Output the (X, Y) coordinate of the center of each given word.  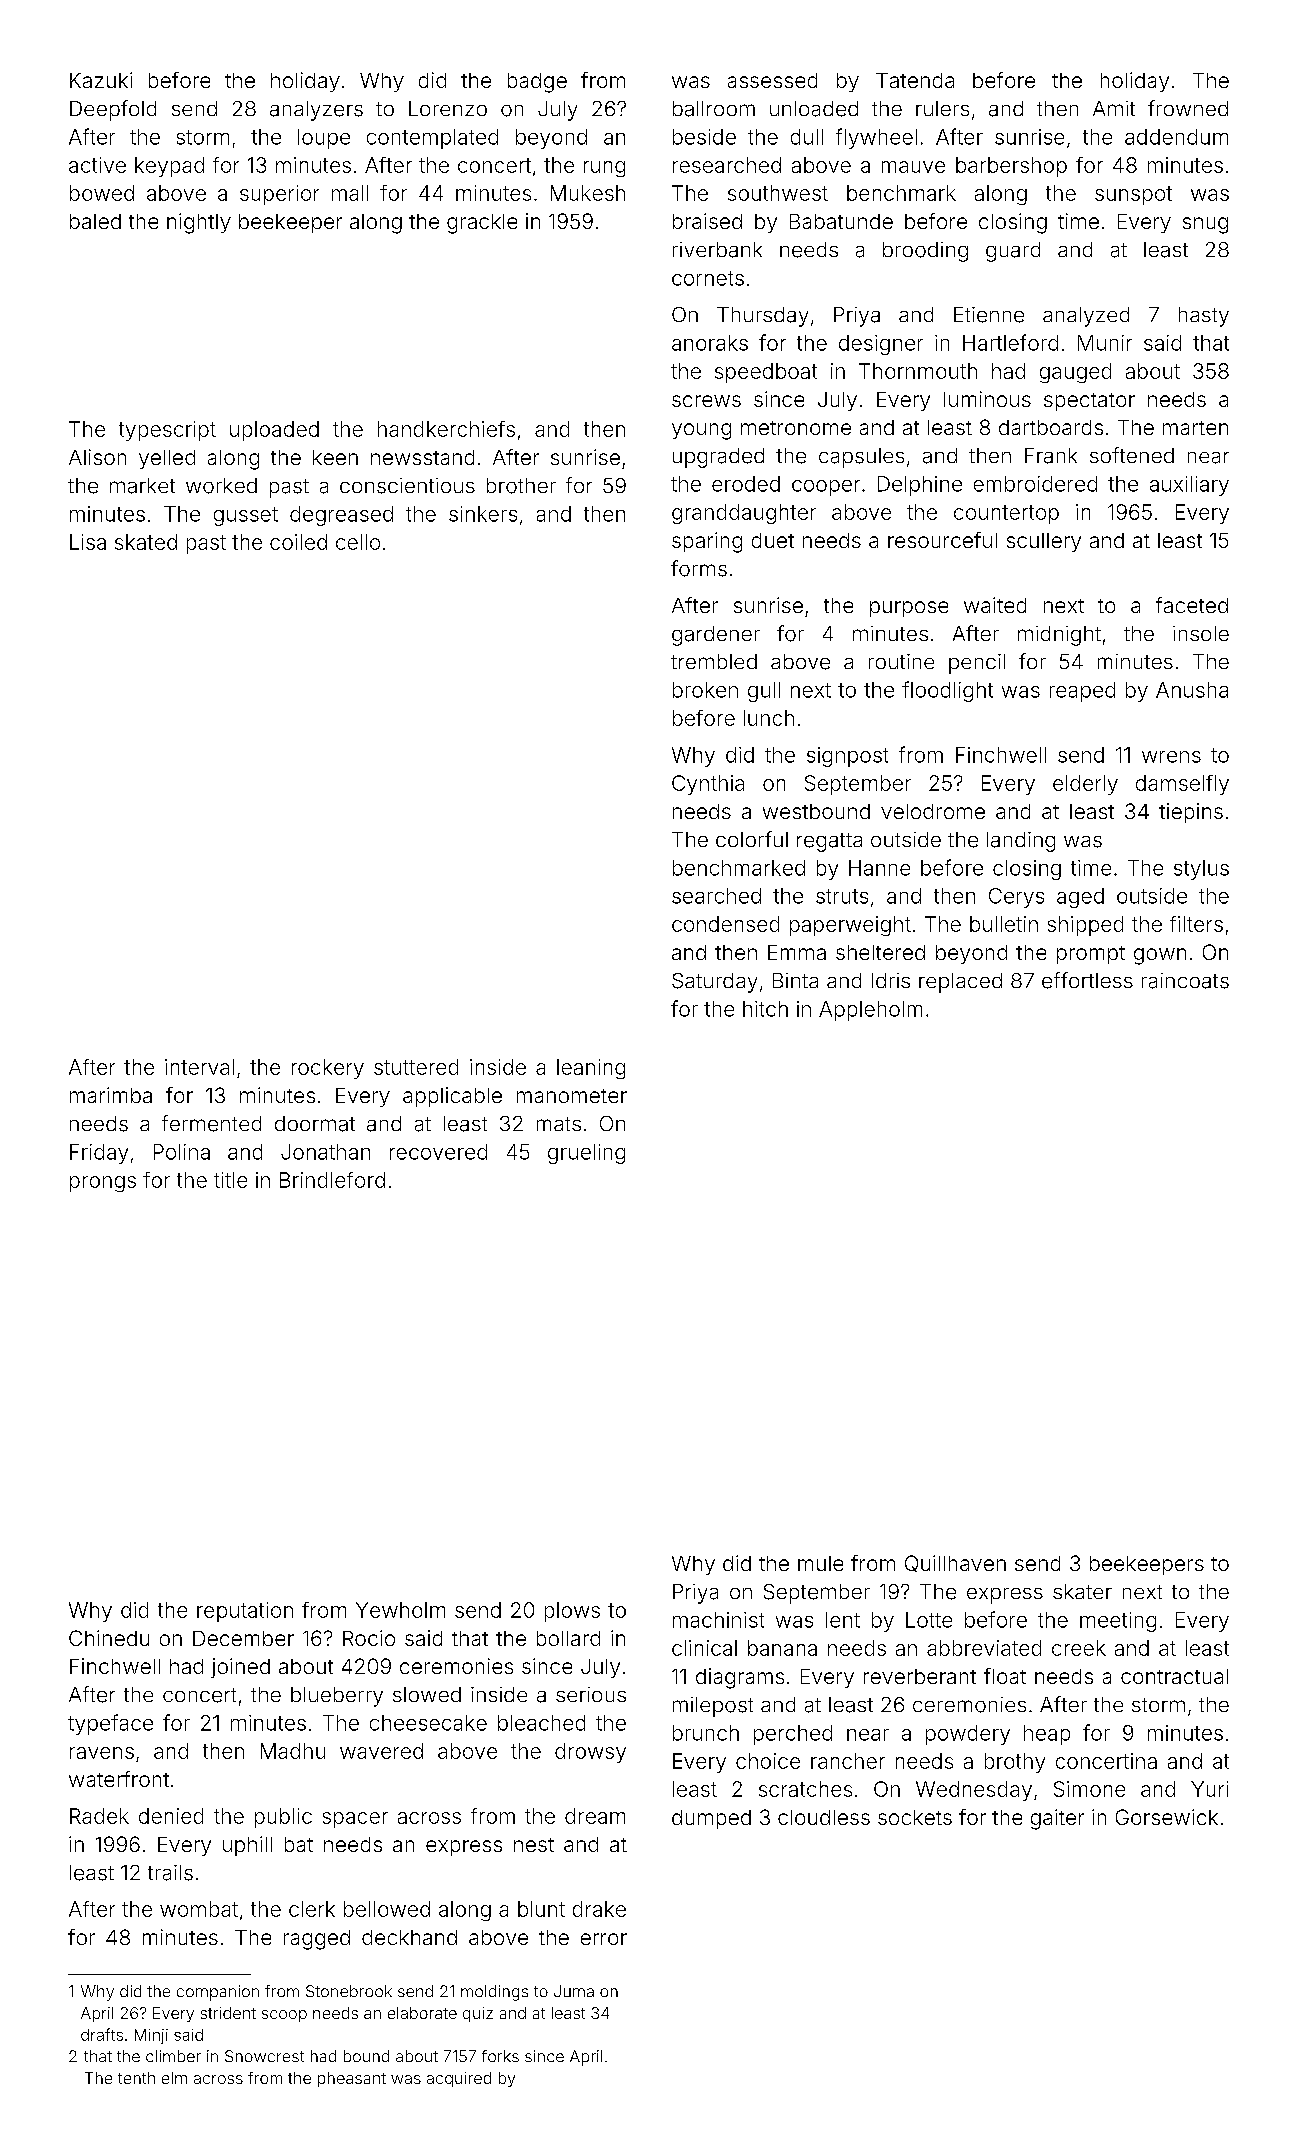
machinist (718, 1620)
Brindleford (332, 1180)
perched (793, 1735)
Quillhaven (955, 1563)
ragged (317, 1940)
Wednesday (974, 1791)
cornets (708, 278)
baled (95, 221)
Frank (1051, 456)
